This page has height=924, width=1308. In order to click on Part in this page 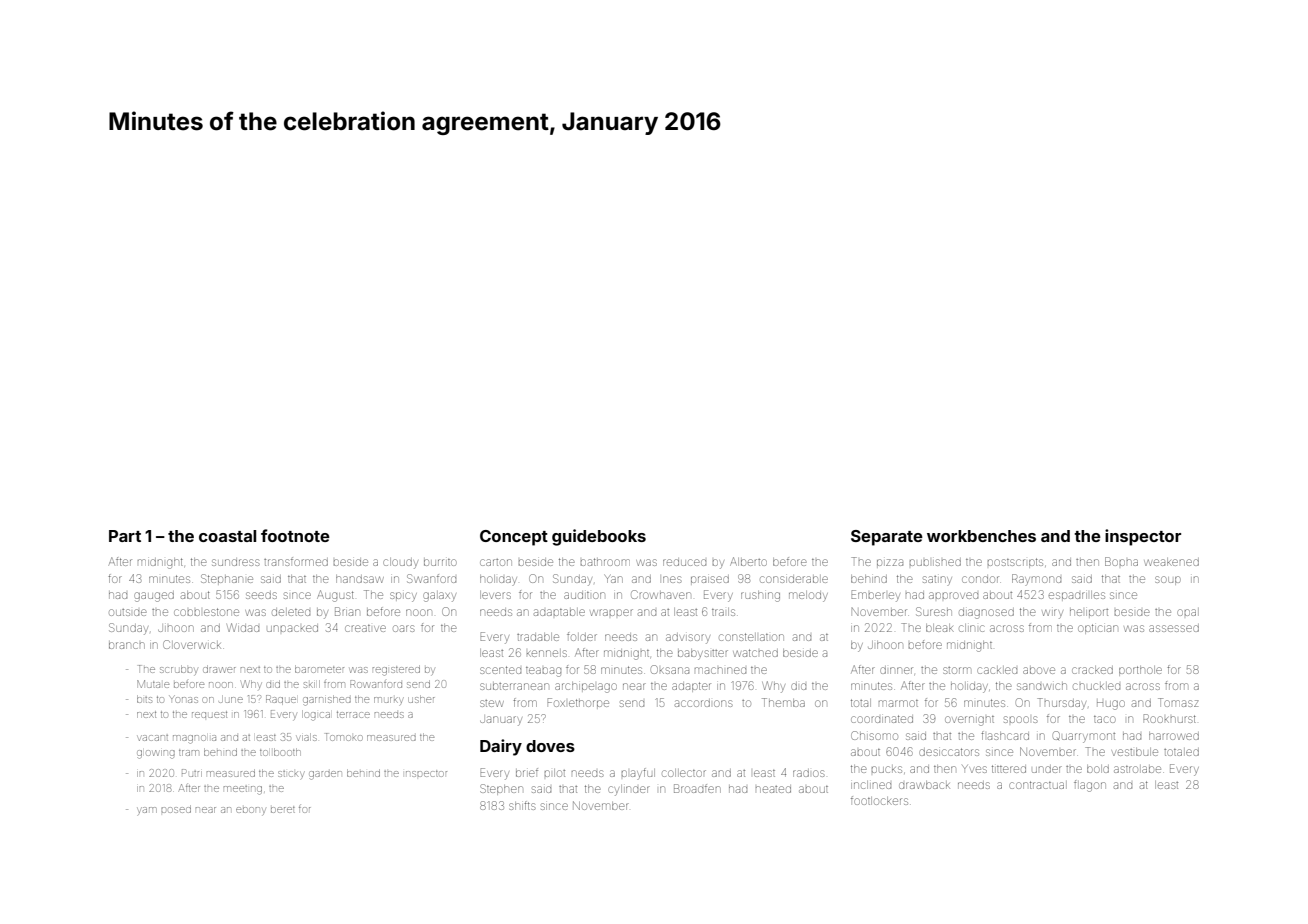, I will do `click(125, 536)`.
